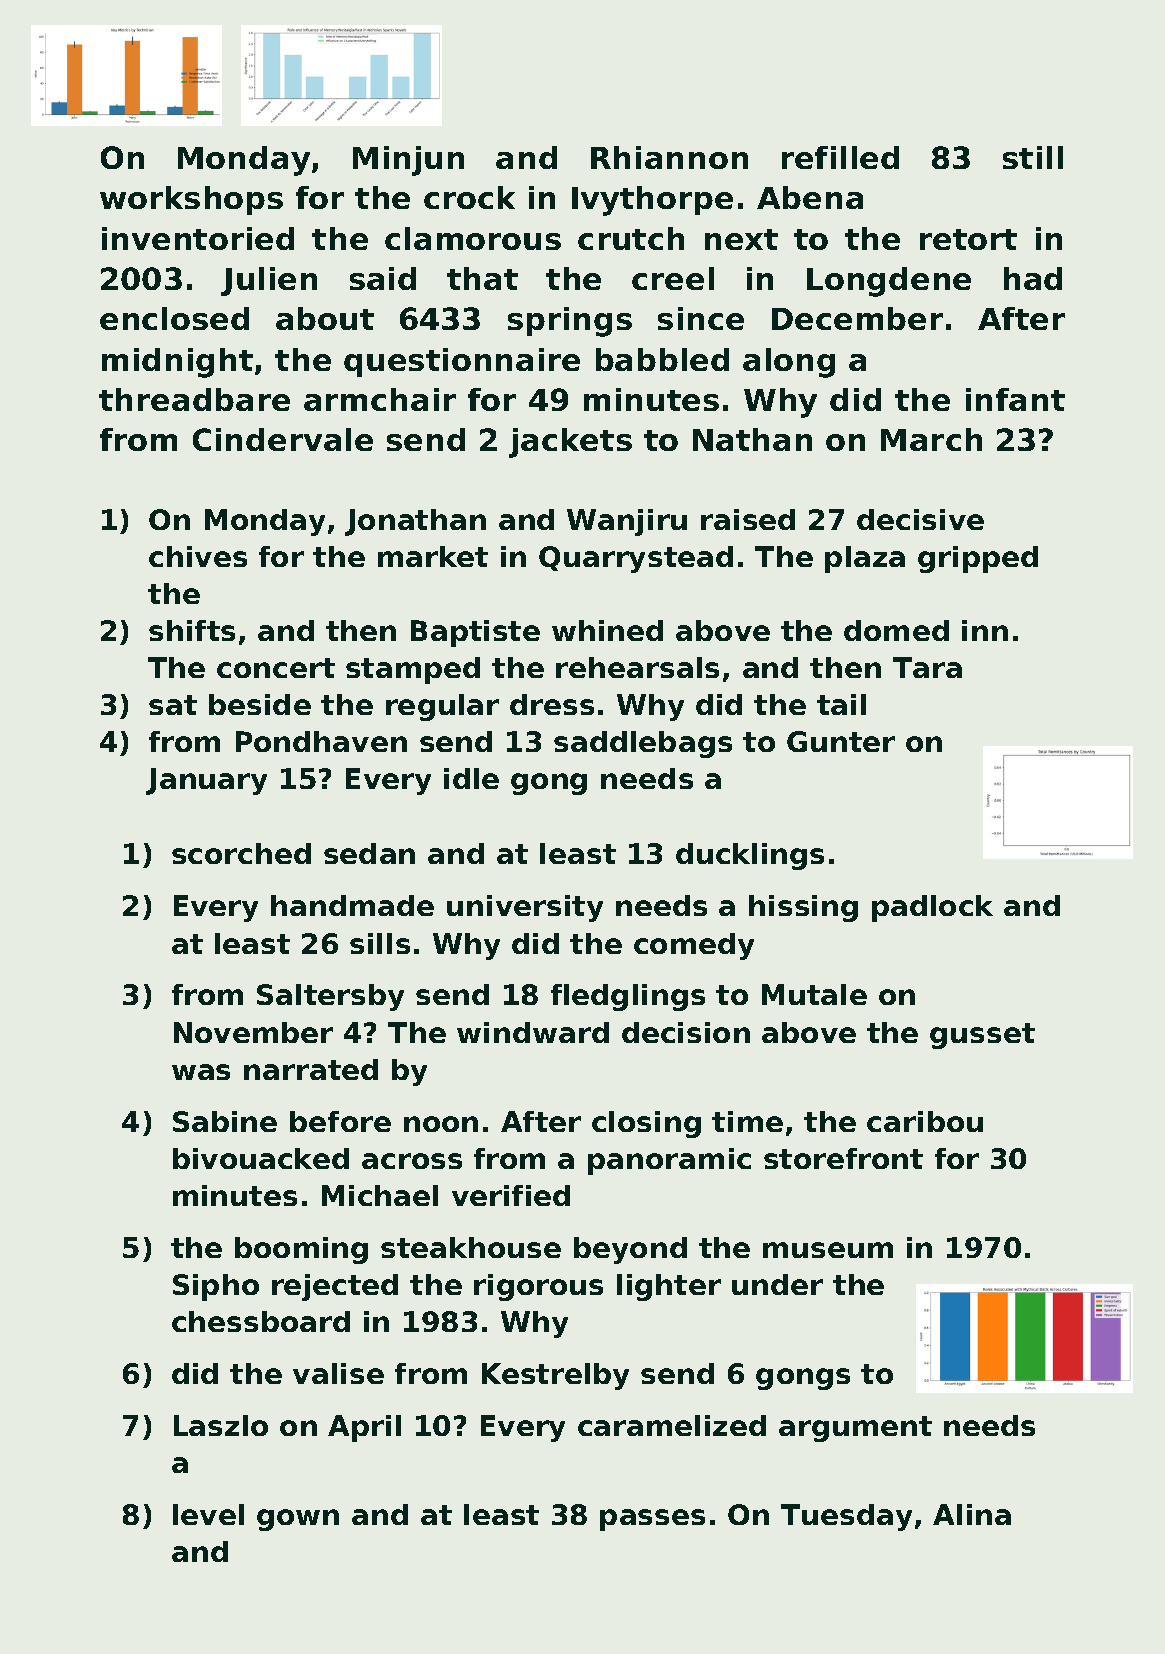  What do you see at coordinates (408, 161) in the screenshot?
I see `Minjun` at bounding box center [408, 161].
